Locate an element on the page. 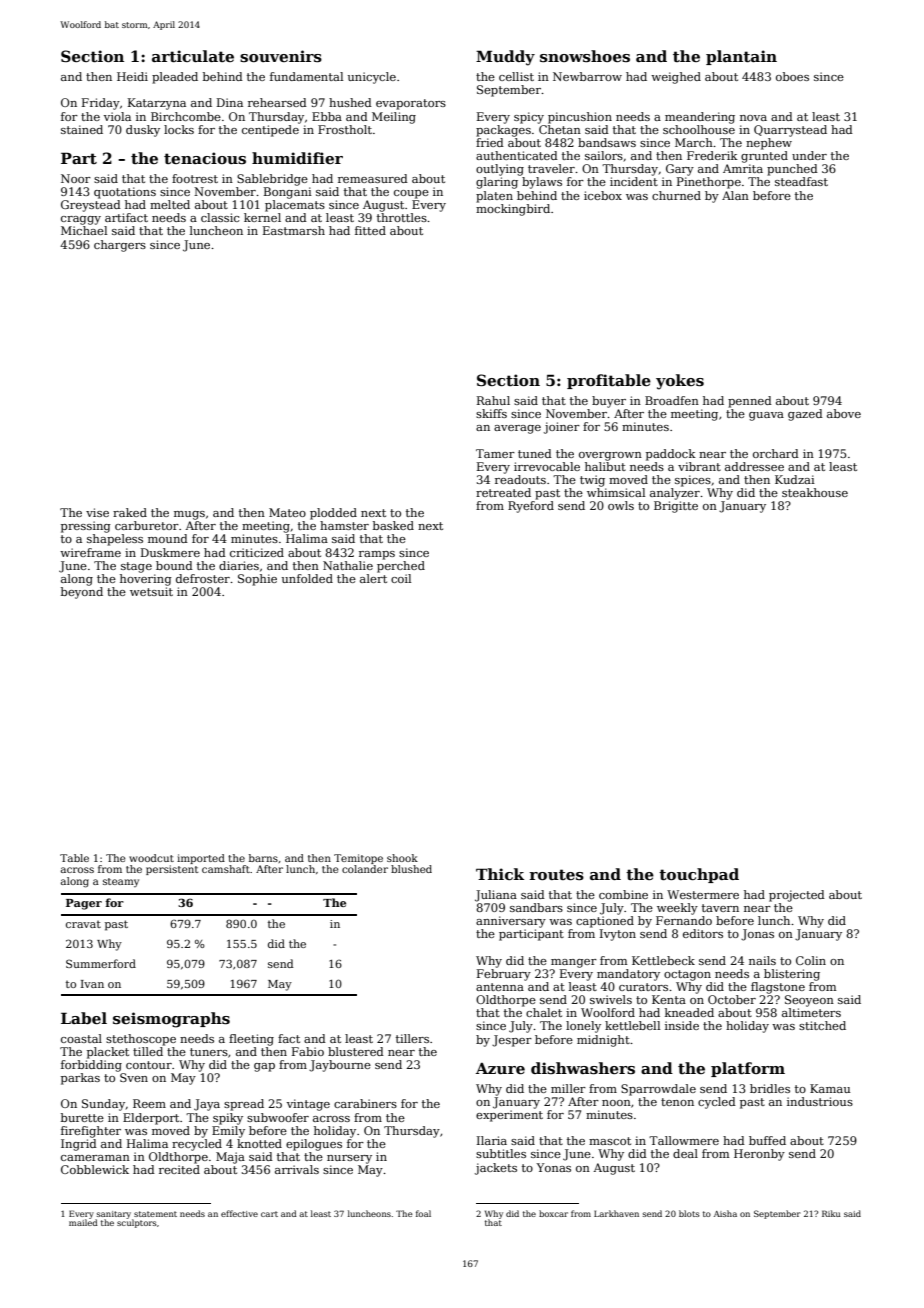 Image resolution: width=924 pixels, height=1308 pixels. cellist is located at coordinates (516, 76).
